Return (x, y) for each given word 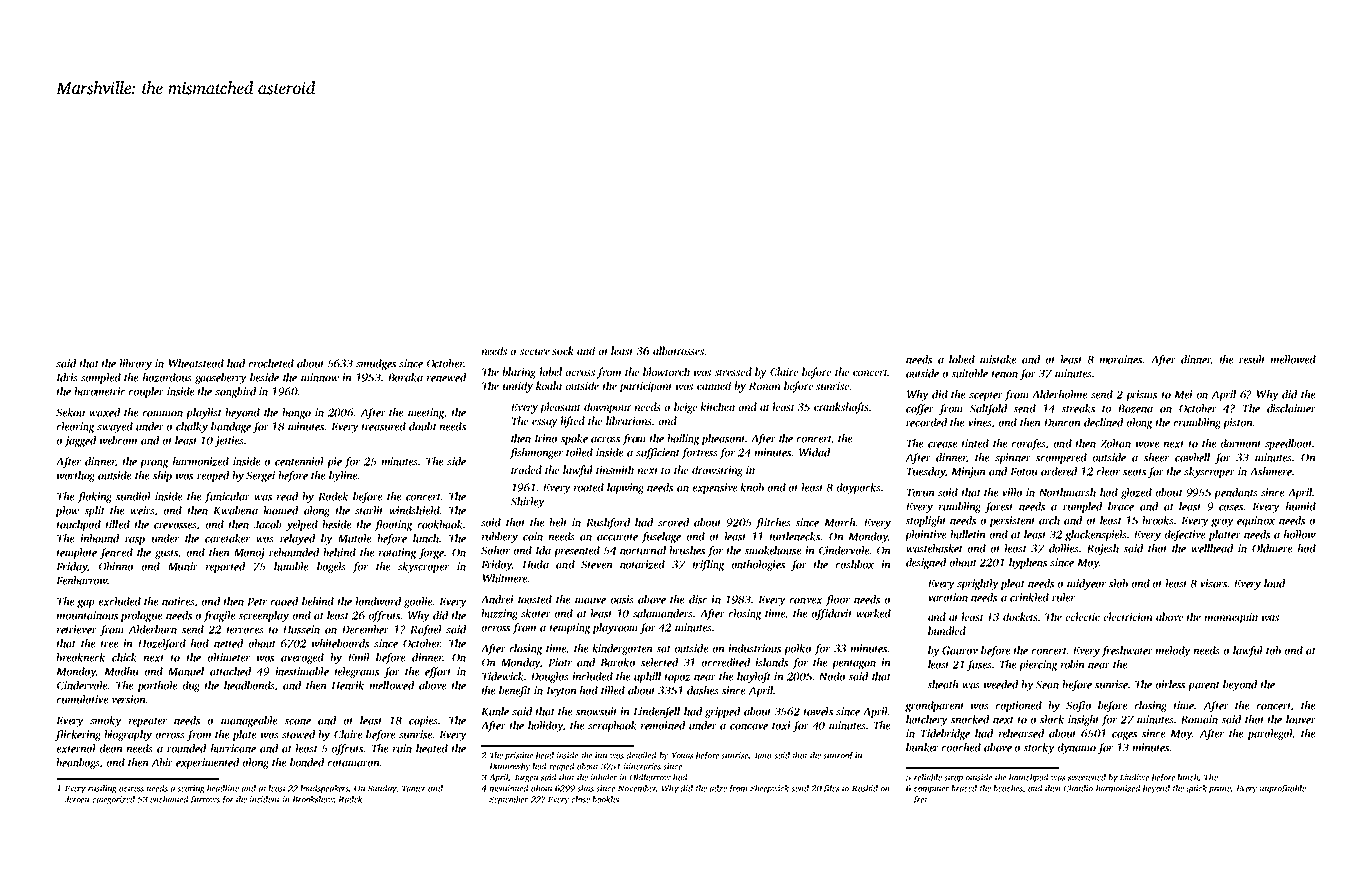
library (136, 364)
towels (818, 711)
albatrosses (678, 350)
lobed (962, 359)
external (76, 748)
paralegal (1270, 734)
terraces (245, 630)
